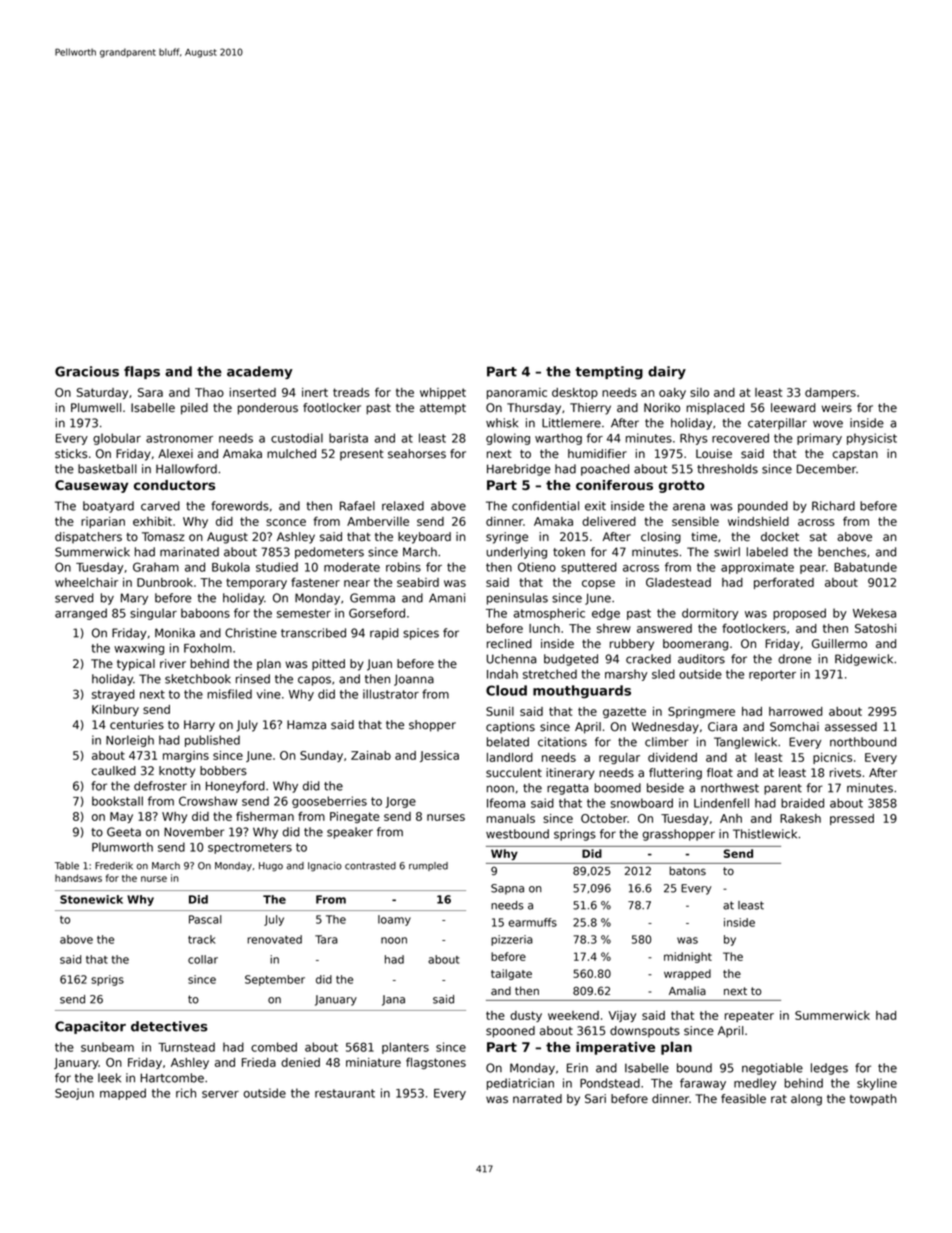  I want to click on stretched, so click(550, 674).
